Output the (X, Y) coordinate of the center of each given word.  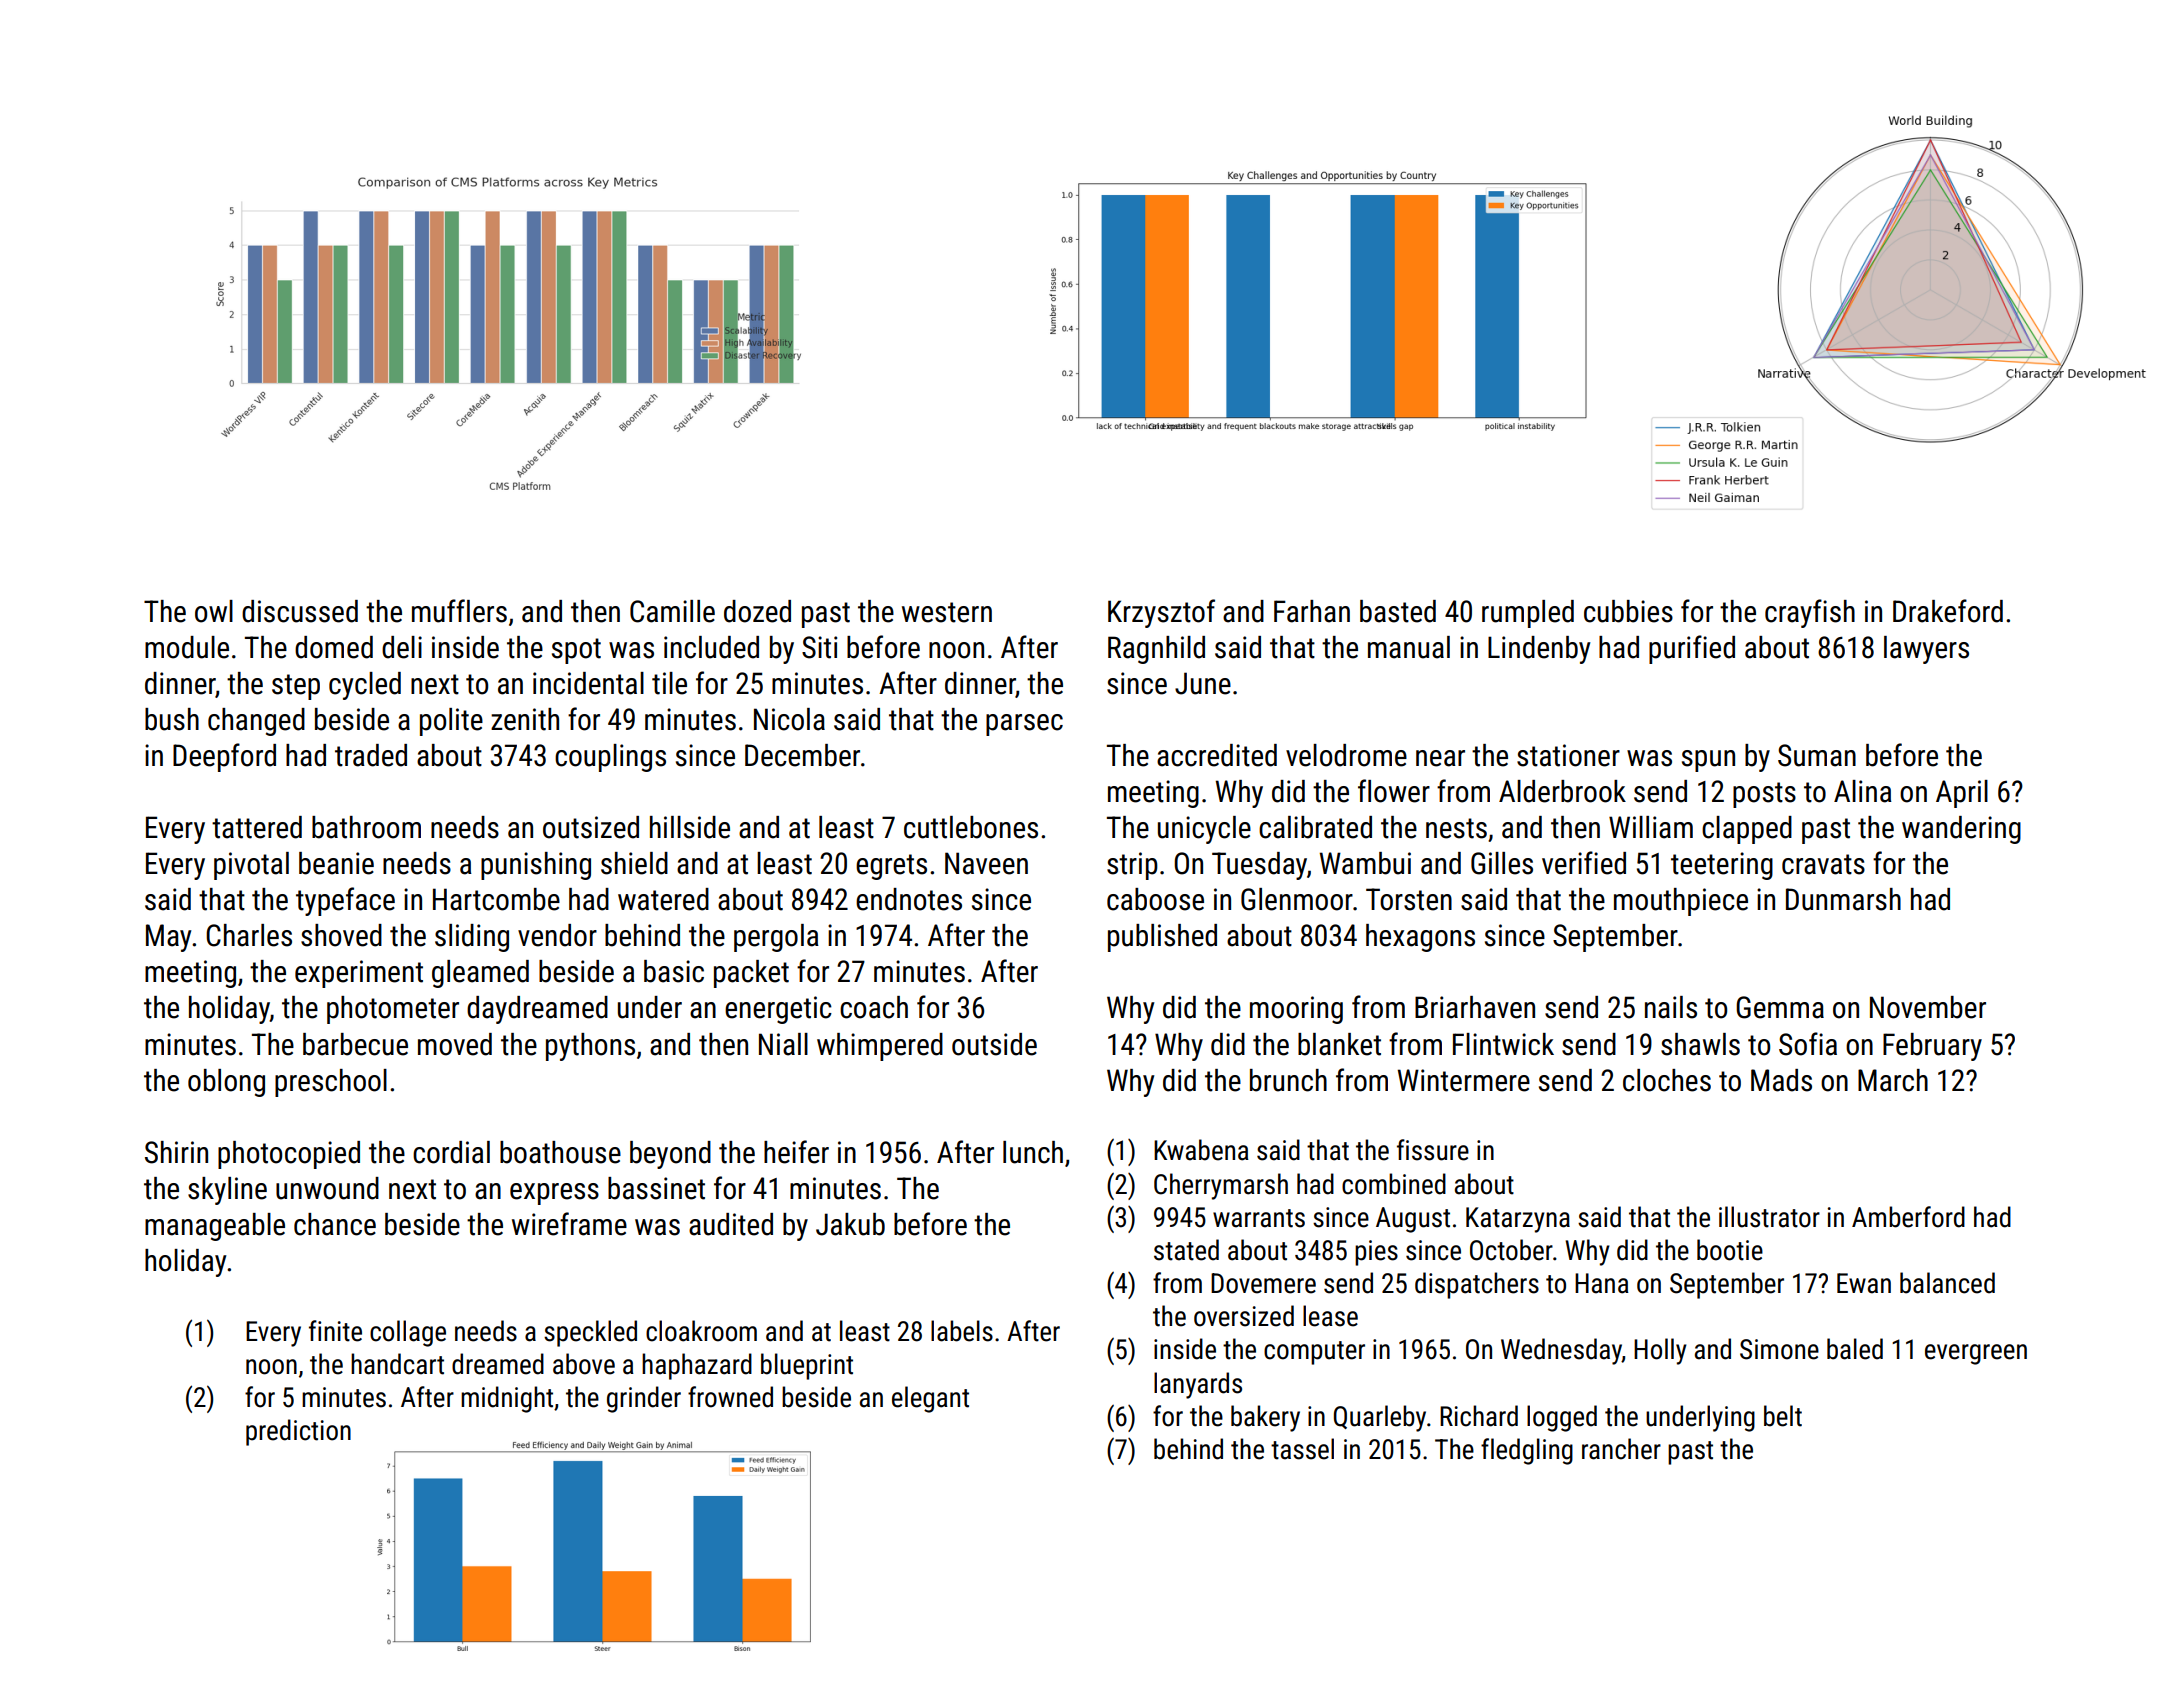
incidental (588, 683)
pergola (776, 938)
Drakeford (1948, 611)
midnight (507, 1399)
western (947, 612)
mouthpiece (1681, 902)
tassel (1302, 1449)
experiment (359, 974)
